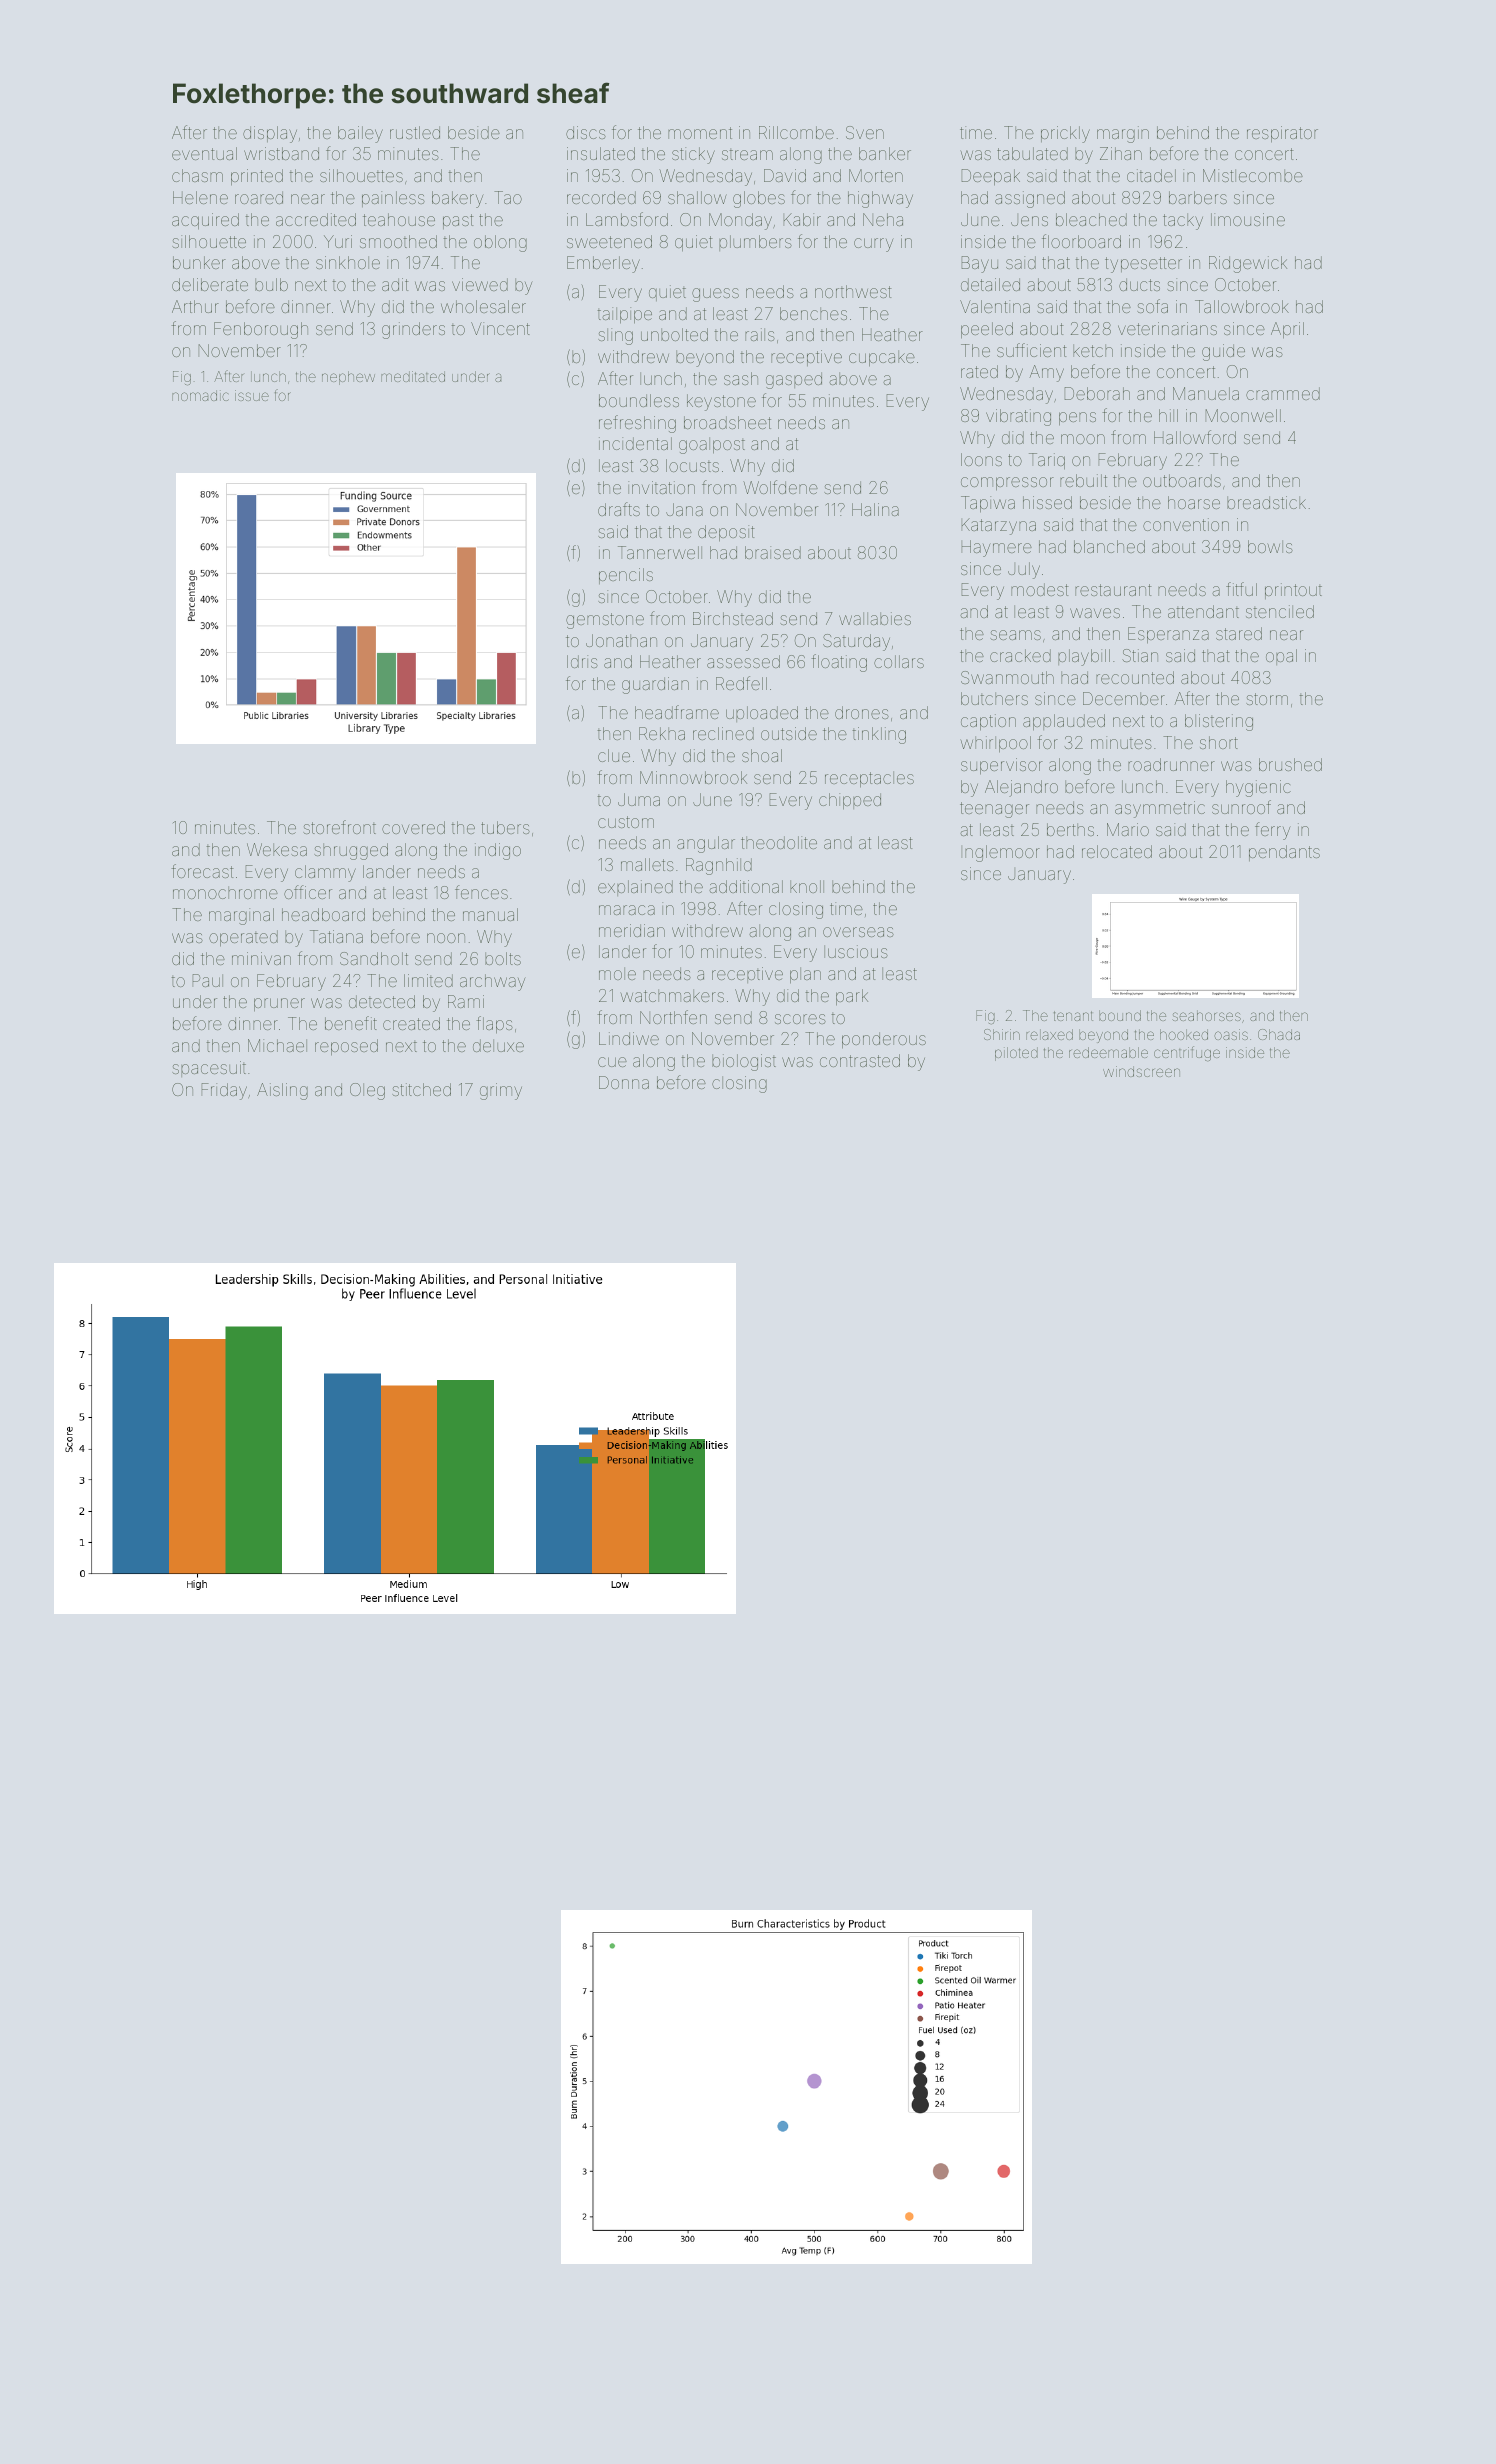  What do you see at coordinates (796, 132) in the document?
I see `Rillcombe` at bounding box center [796, 132].
